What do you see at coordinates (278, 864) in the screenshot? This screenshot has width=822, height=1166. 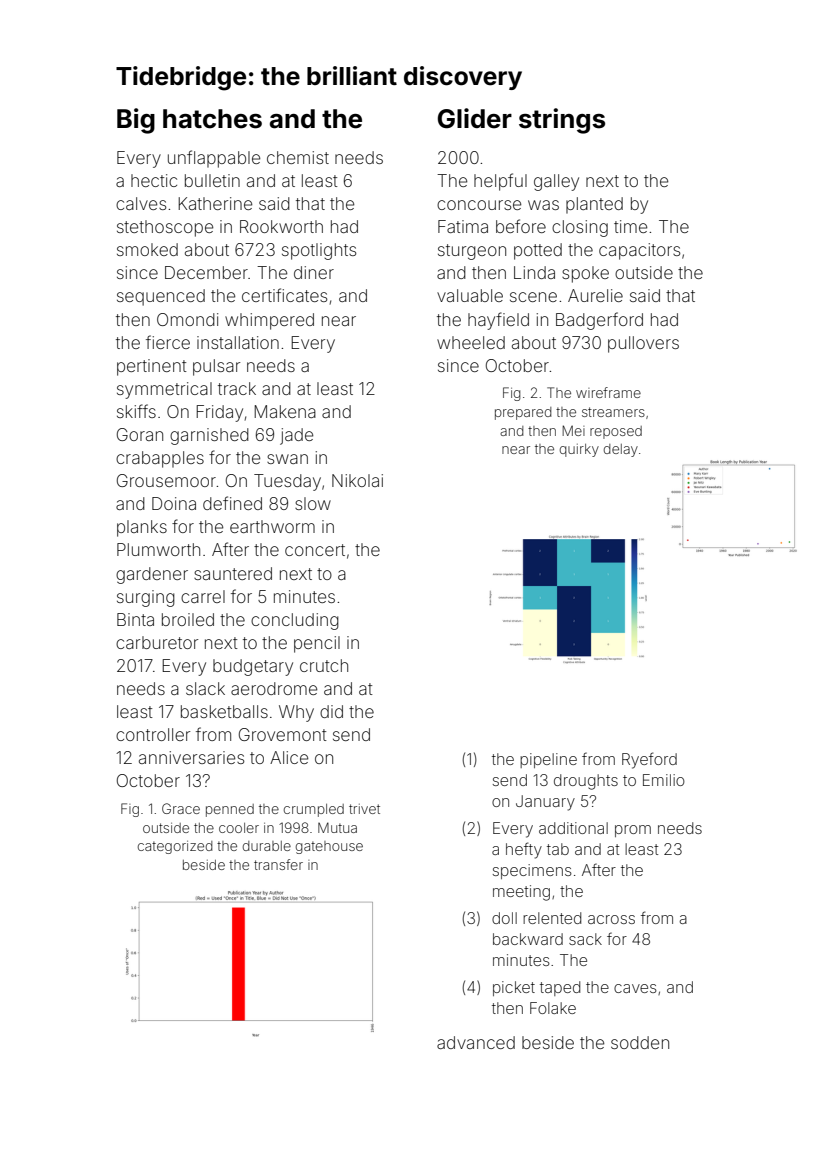 I see `transfer` at bounding box center [278, 864].
